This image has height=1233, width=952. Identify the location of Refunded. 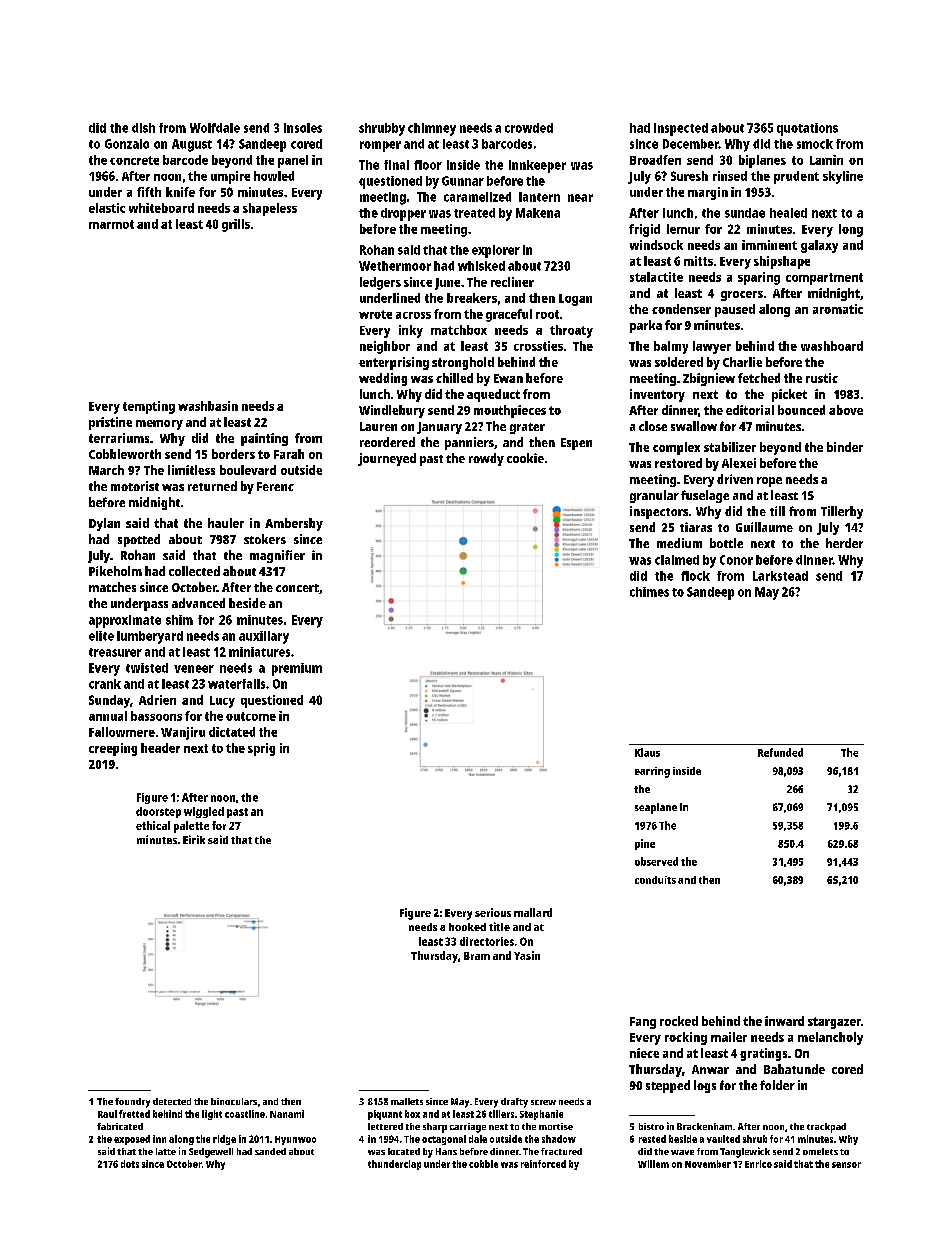
(780, 752).
